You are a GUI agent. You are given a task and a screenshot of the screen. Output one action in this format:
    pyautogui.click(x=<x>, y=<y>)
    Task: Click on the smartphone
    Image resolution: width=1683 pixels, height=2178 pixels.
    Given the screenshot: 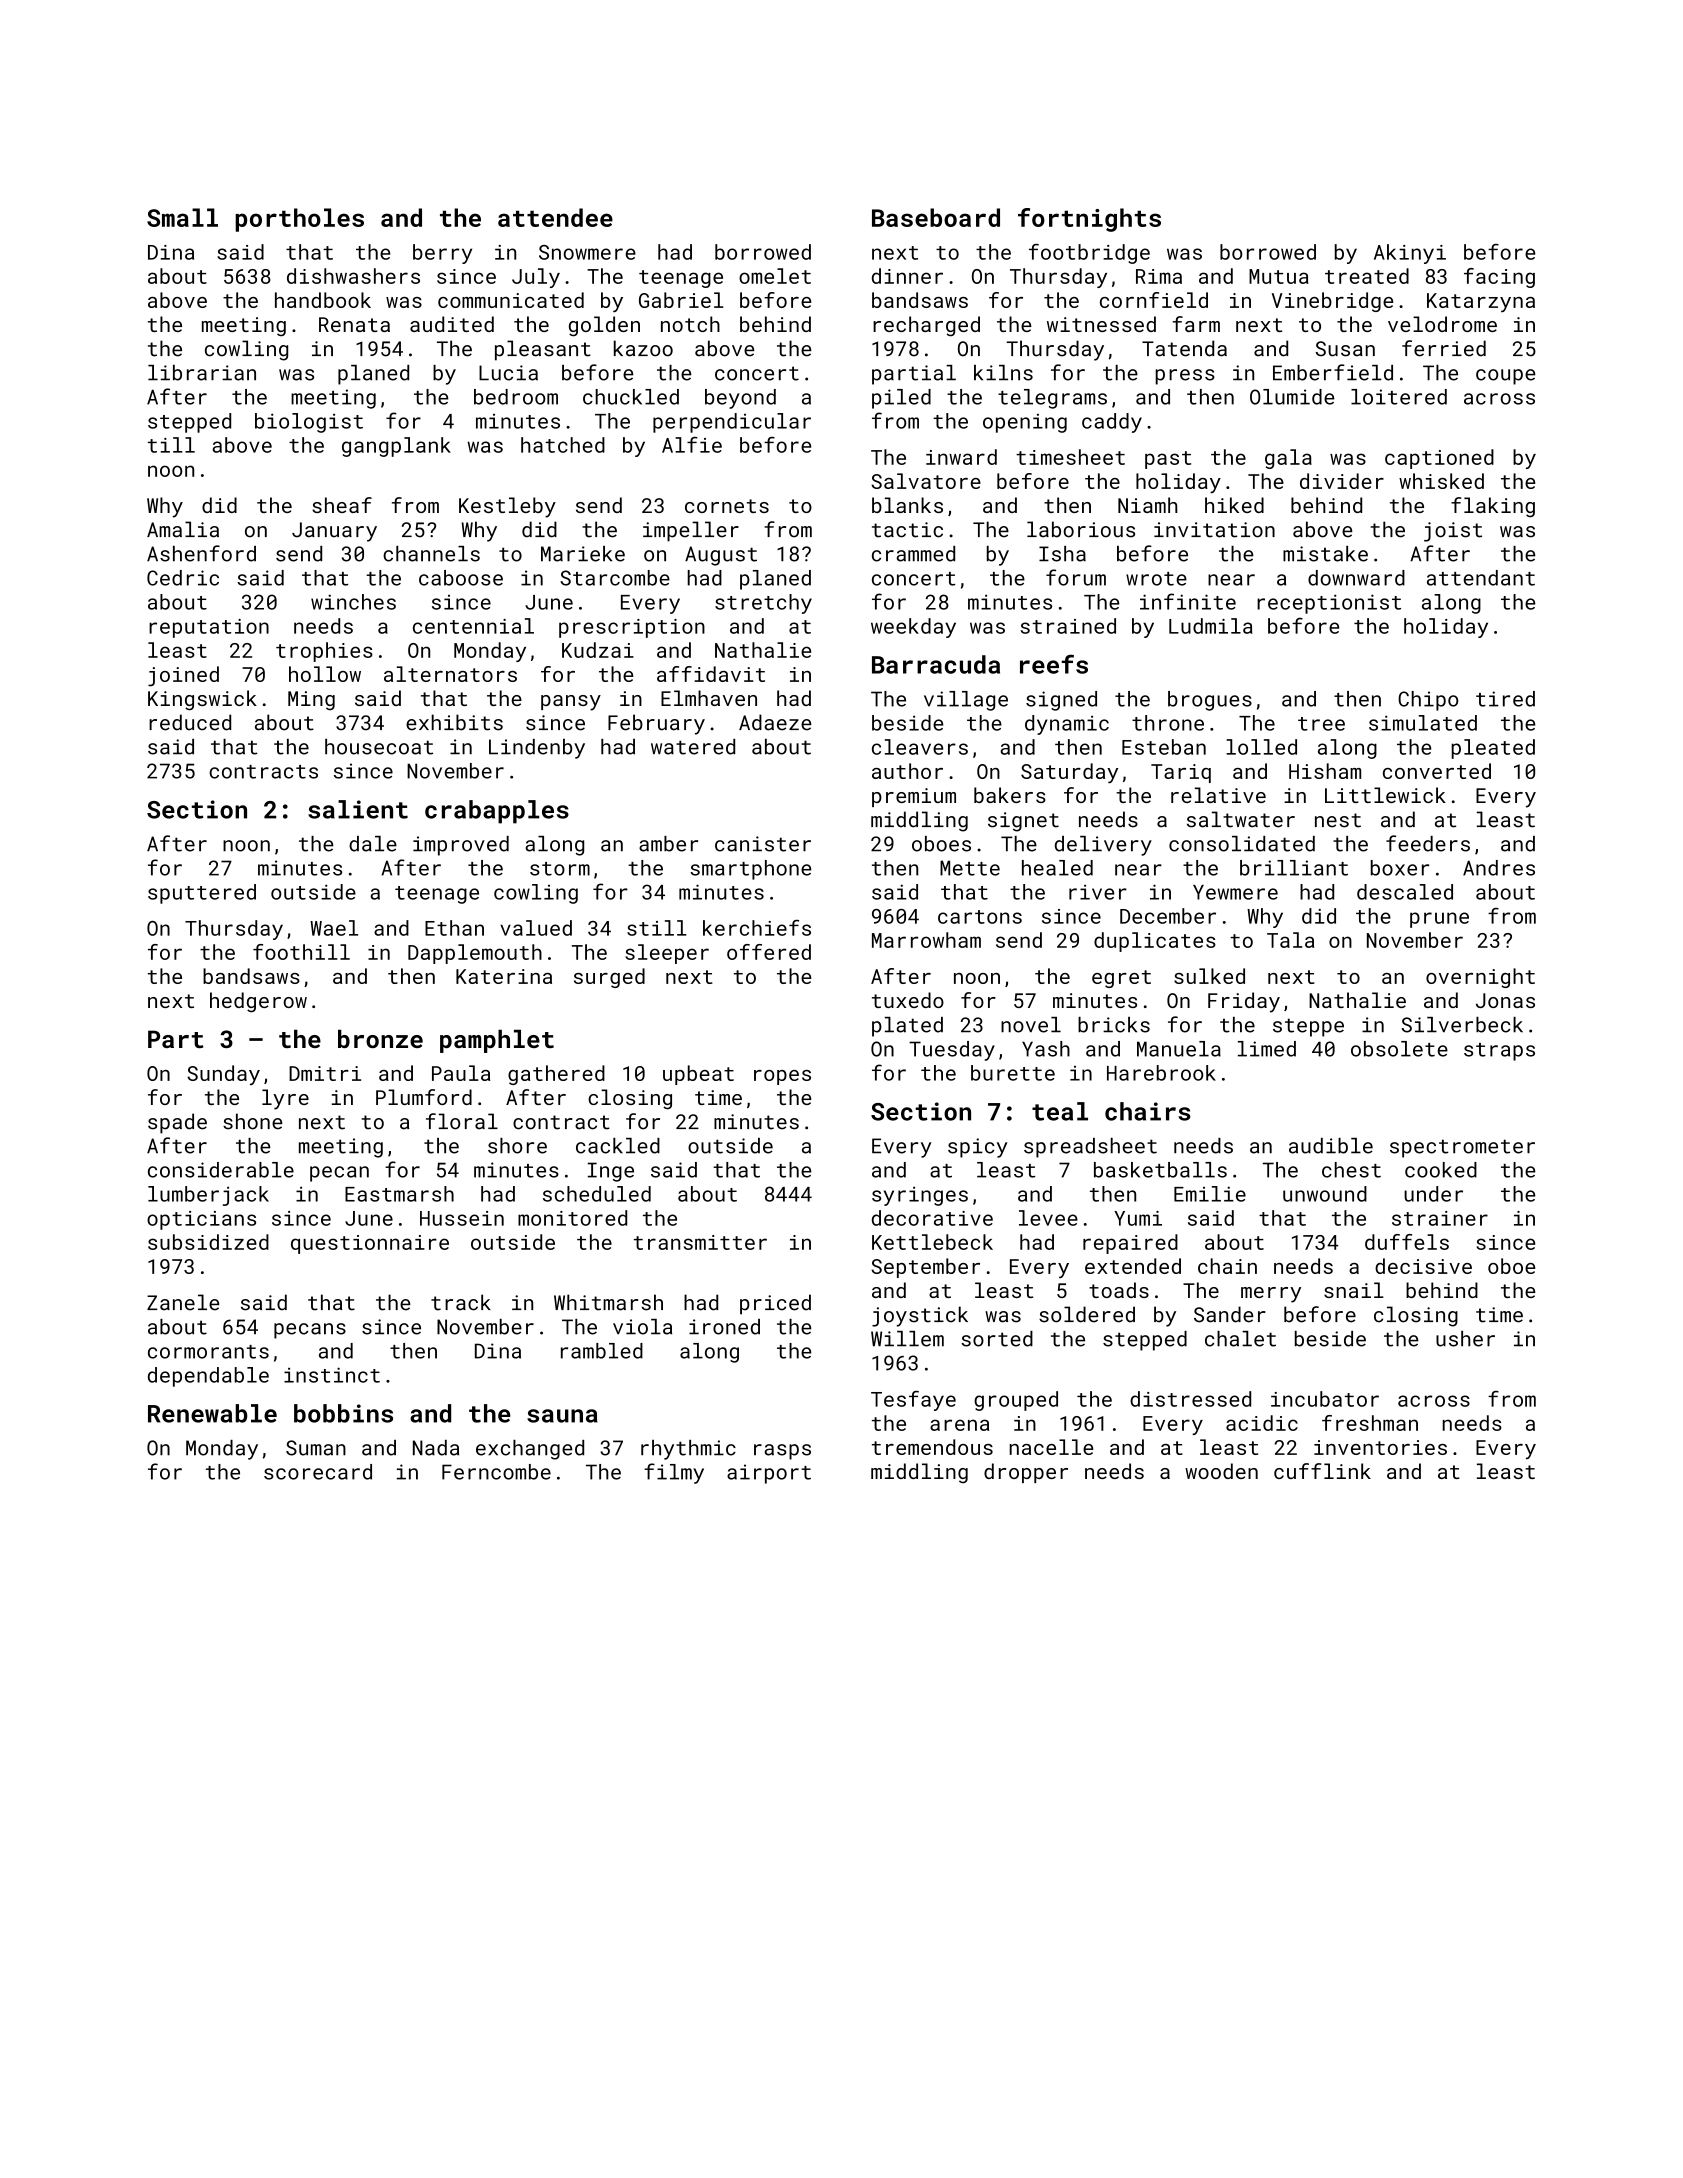 What is the action you would take?
    pyautogui.click(x=750, y=870)
